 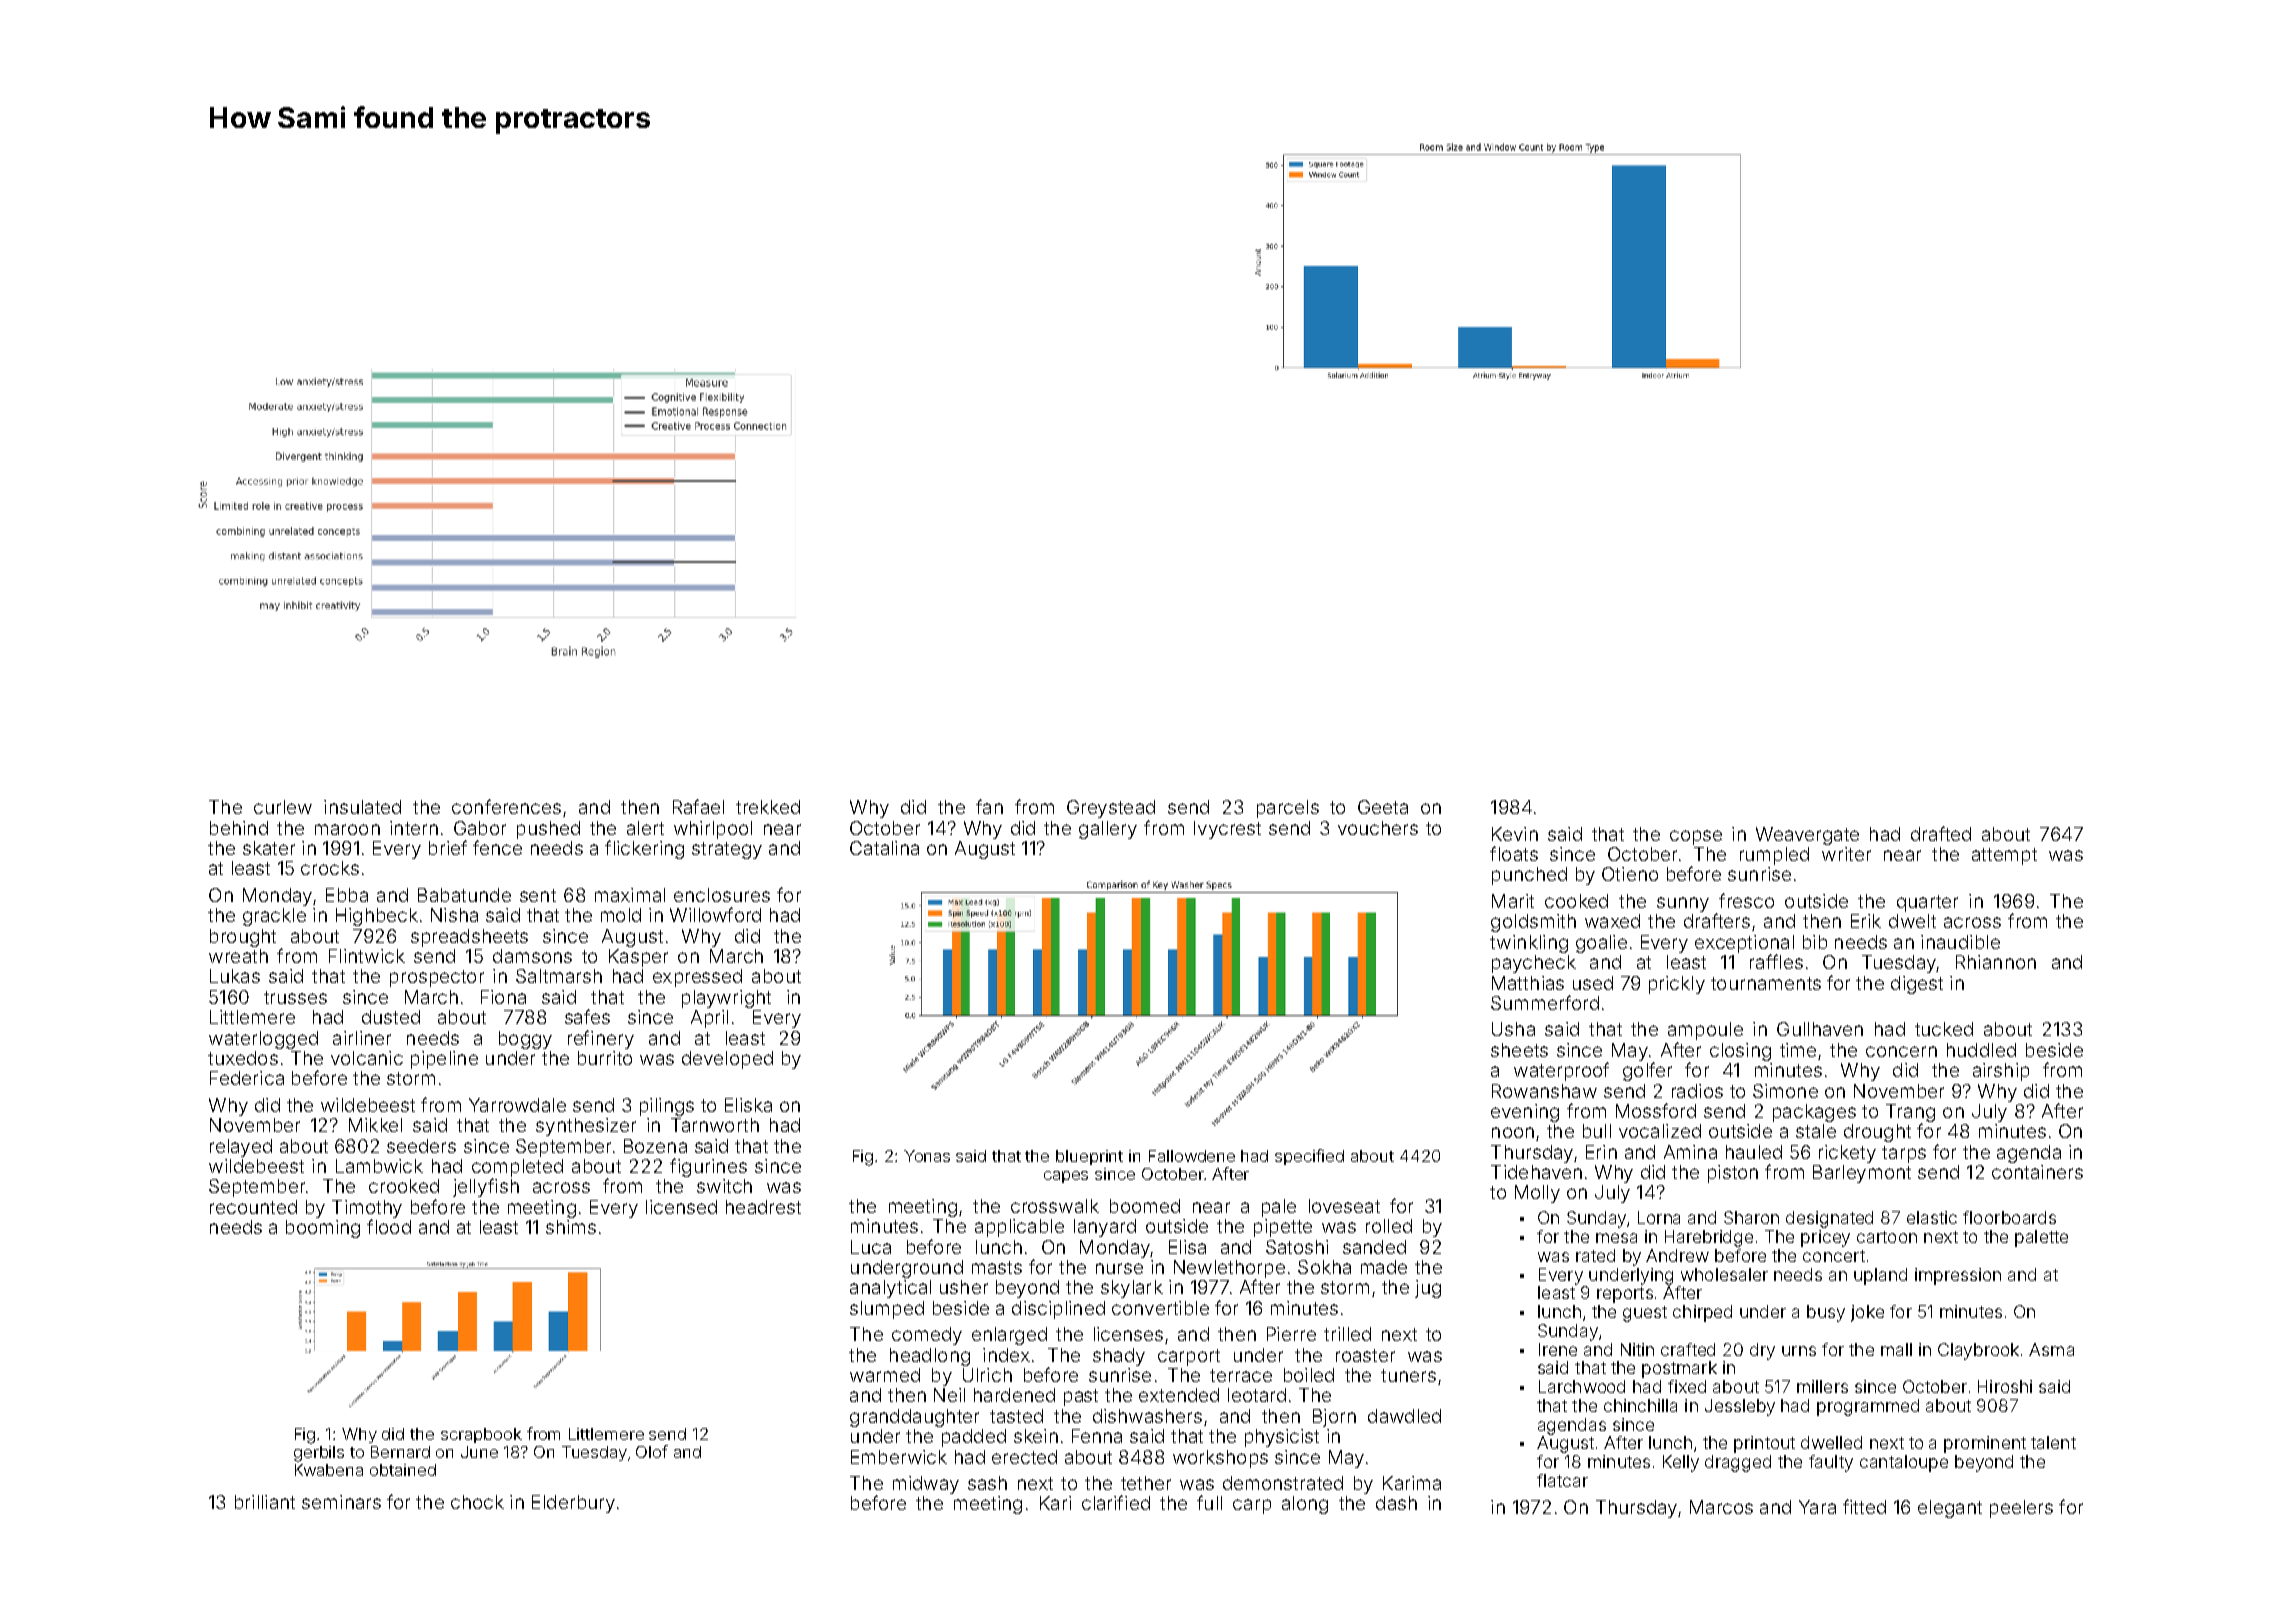 What do you see at coordinates (283, 807) in the image?
I see `curlew` at bounding box center [283, 807].
